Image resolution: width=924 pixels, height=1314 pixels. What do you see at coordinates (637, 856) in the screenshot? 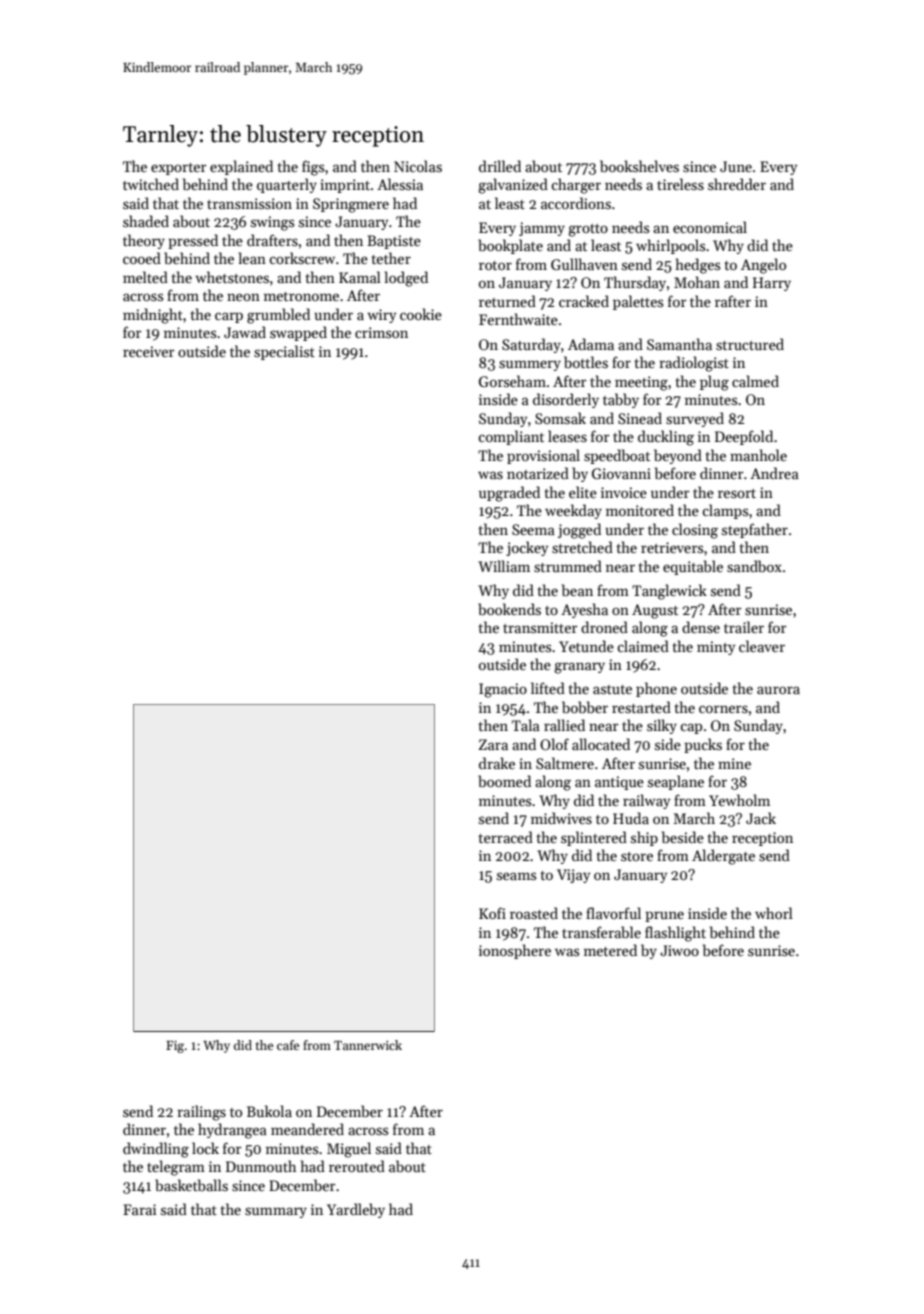
I see `store` at bounding box center [637, 856].
